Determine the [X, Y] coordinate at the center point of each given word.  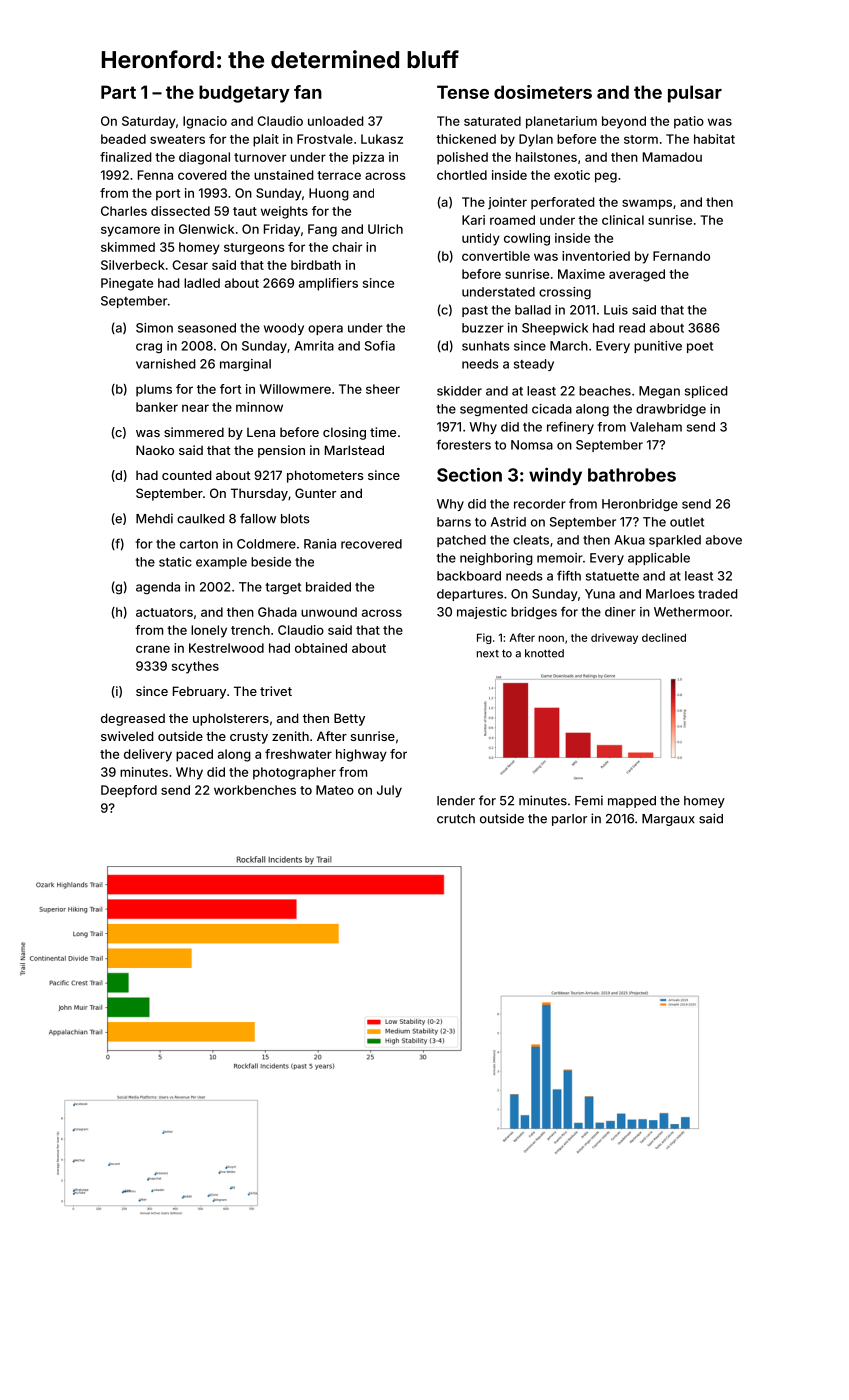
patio [689, 122]
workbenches [255, 790]
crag [149, 348]
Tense [463, 92]
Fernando [681, 256]
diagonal [204, 158]
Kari [473, 220]
